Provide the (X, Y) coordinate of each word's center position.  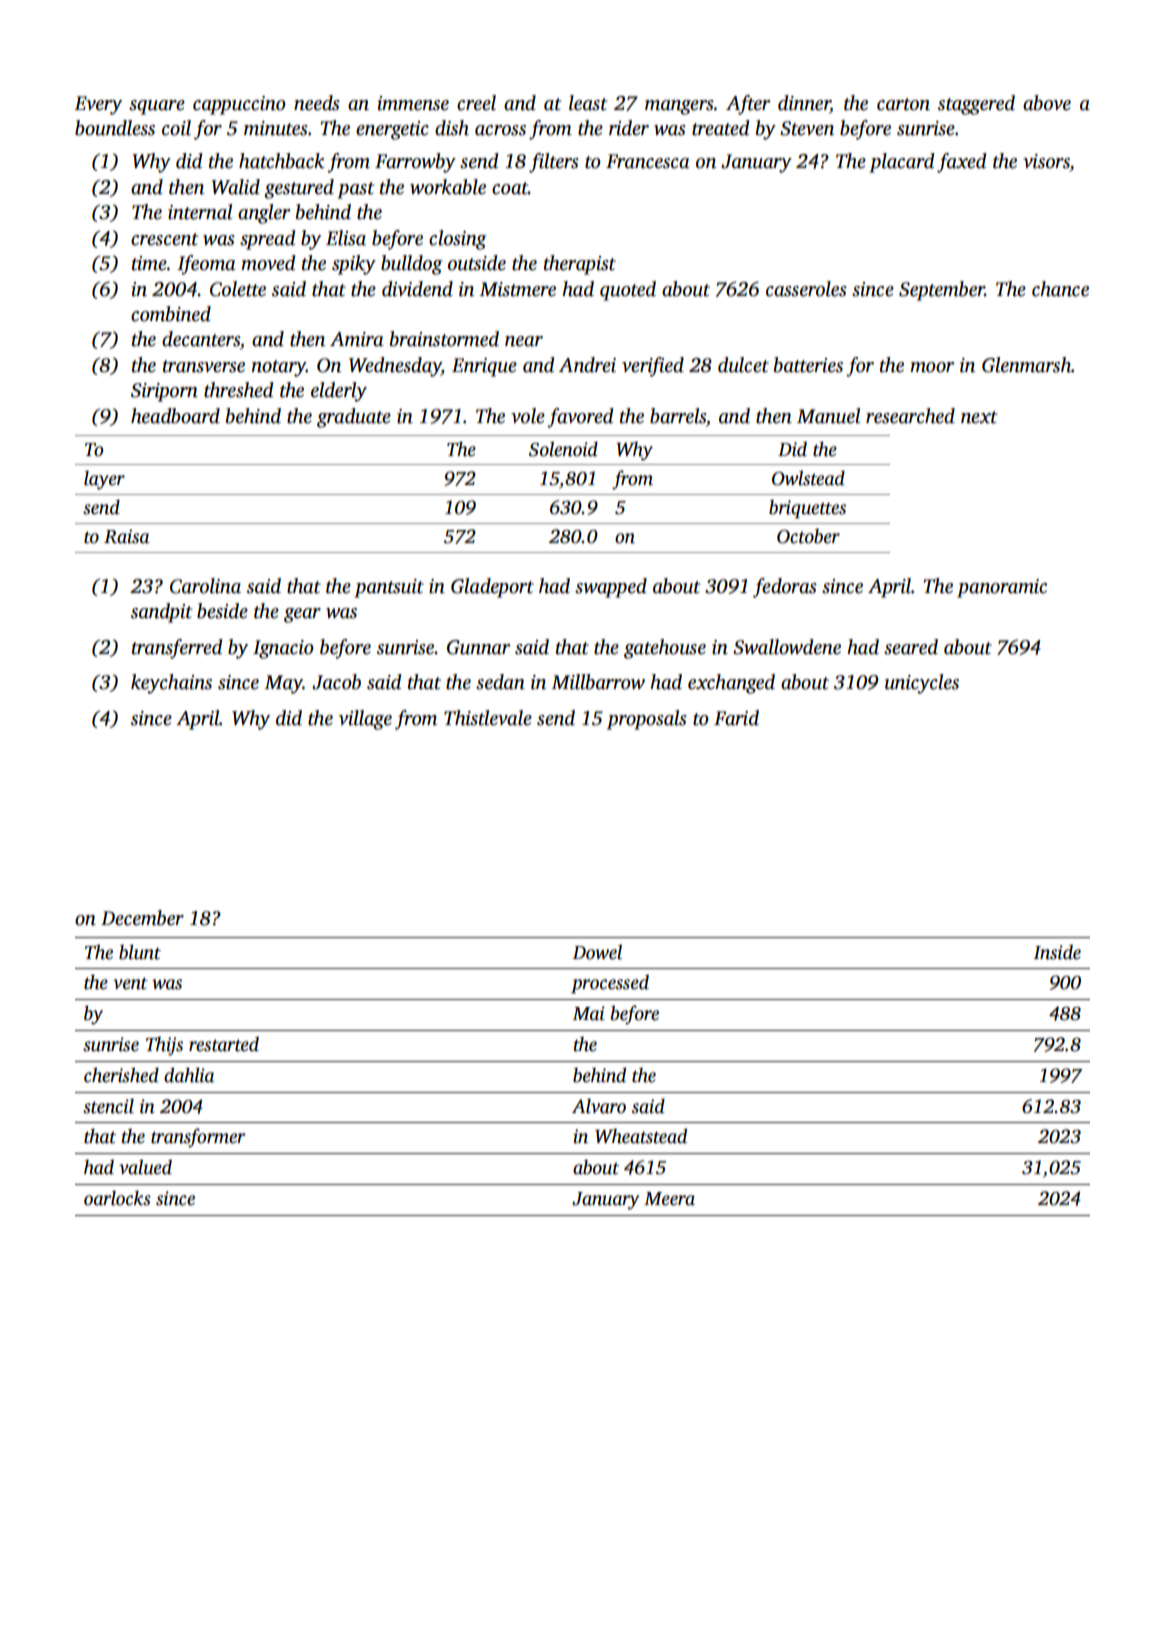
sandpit (161, 613)
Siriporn (164, 392)
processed (610, 984)
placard (901, 163)
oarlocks (117, 1198)
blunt (140, 952)
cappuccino (239, 105)
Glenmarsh (1026, 365)
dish (452, 128)
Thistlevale (488, 718)
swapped (611, 588)
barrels (678, 416)
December (142, 918)
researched (910, 416)
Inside (1057, 952)
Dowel (597, 952)
